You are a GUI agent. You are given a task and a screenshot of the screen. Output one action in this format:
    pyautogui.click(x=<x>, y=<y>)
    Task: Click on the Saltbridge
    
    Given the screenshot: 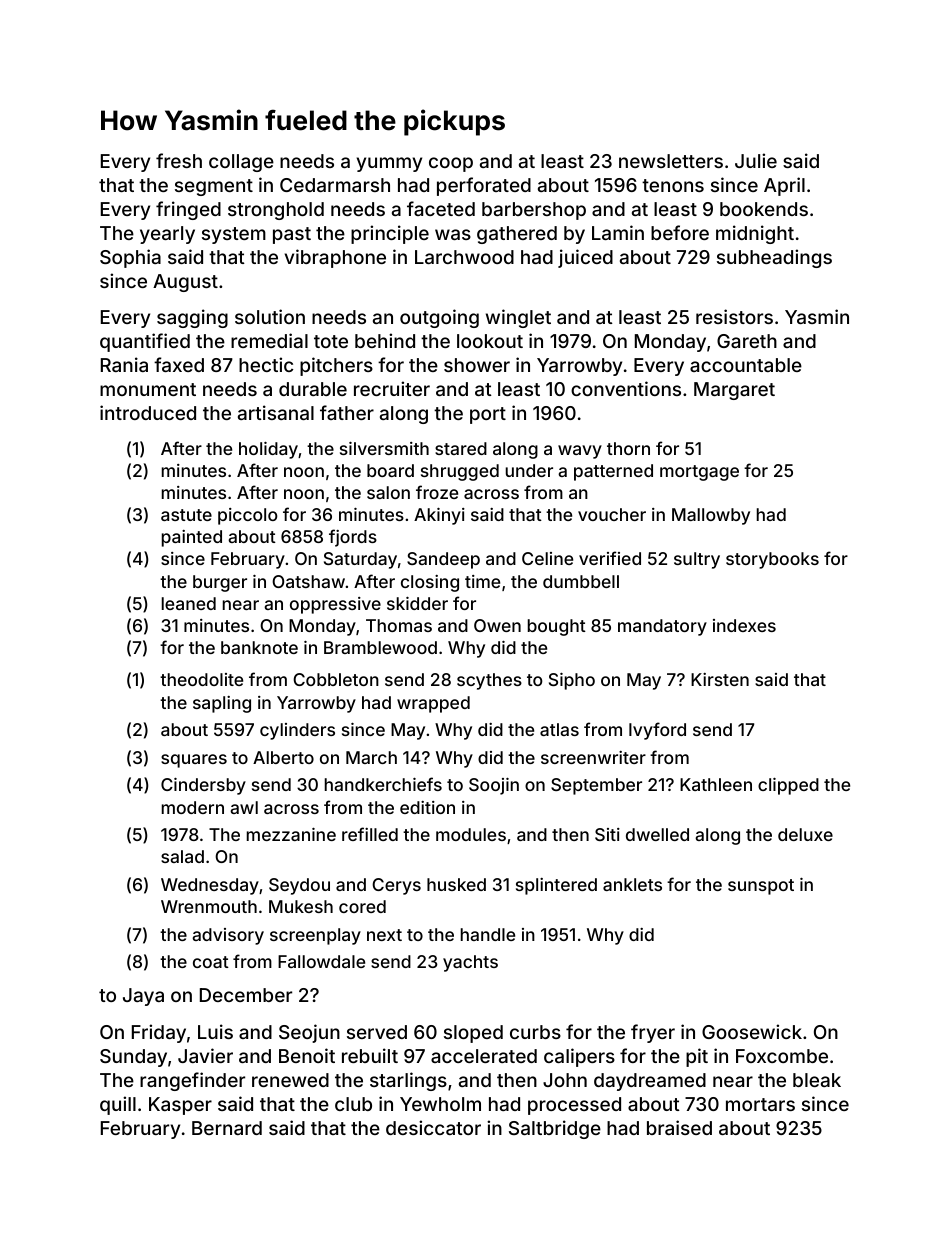 What is the action you would take?
    pyautogui.click(x=555, y=1129)
